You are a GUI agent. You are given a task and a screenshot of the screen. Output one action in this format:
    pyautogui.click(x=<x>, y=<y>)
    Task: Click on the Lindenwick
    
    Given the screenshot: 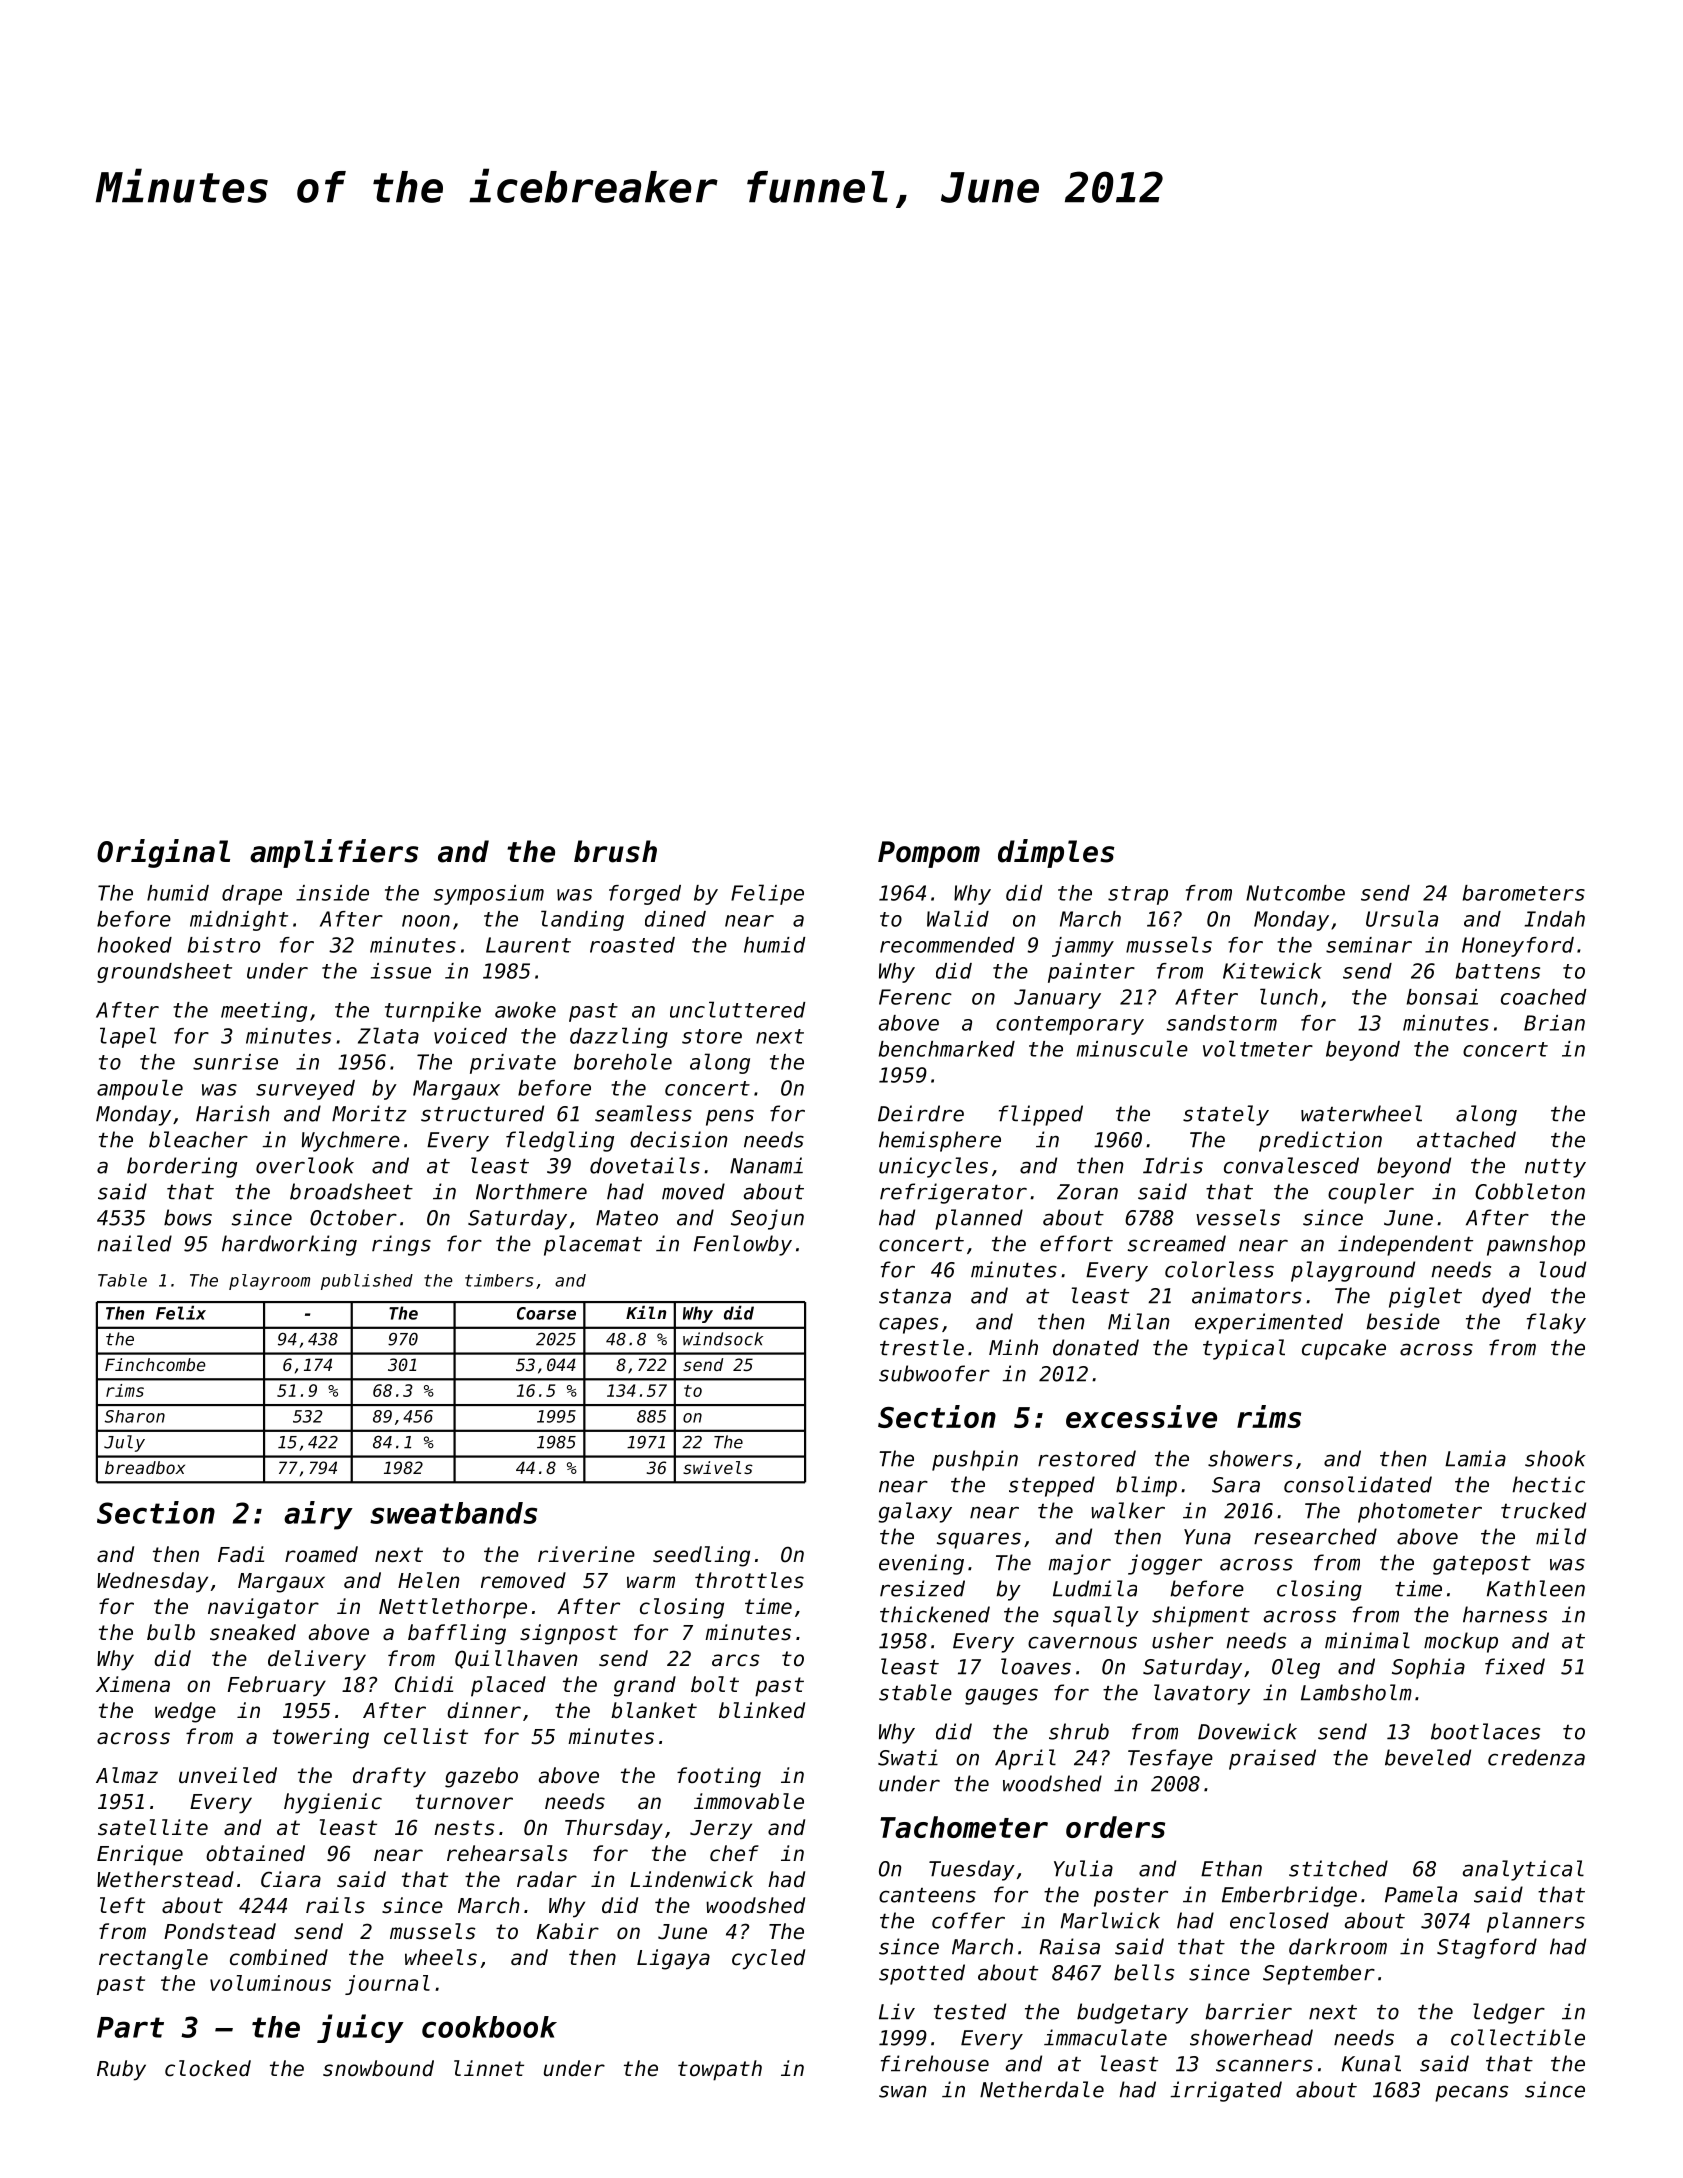 What is the action you would take?
    pyautogui.click(x=691, y=1879)
